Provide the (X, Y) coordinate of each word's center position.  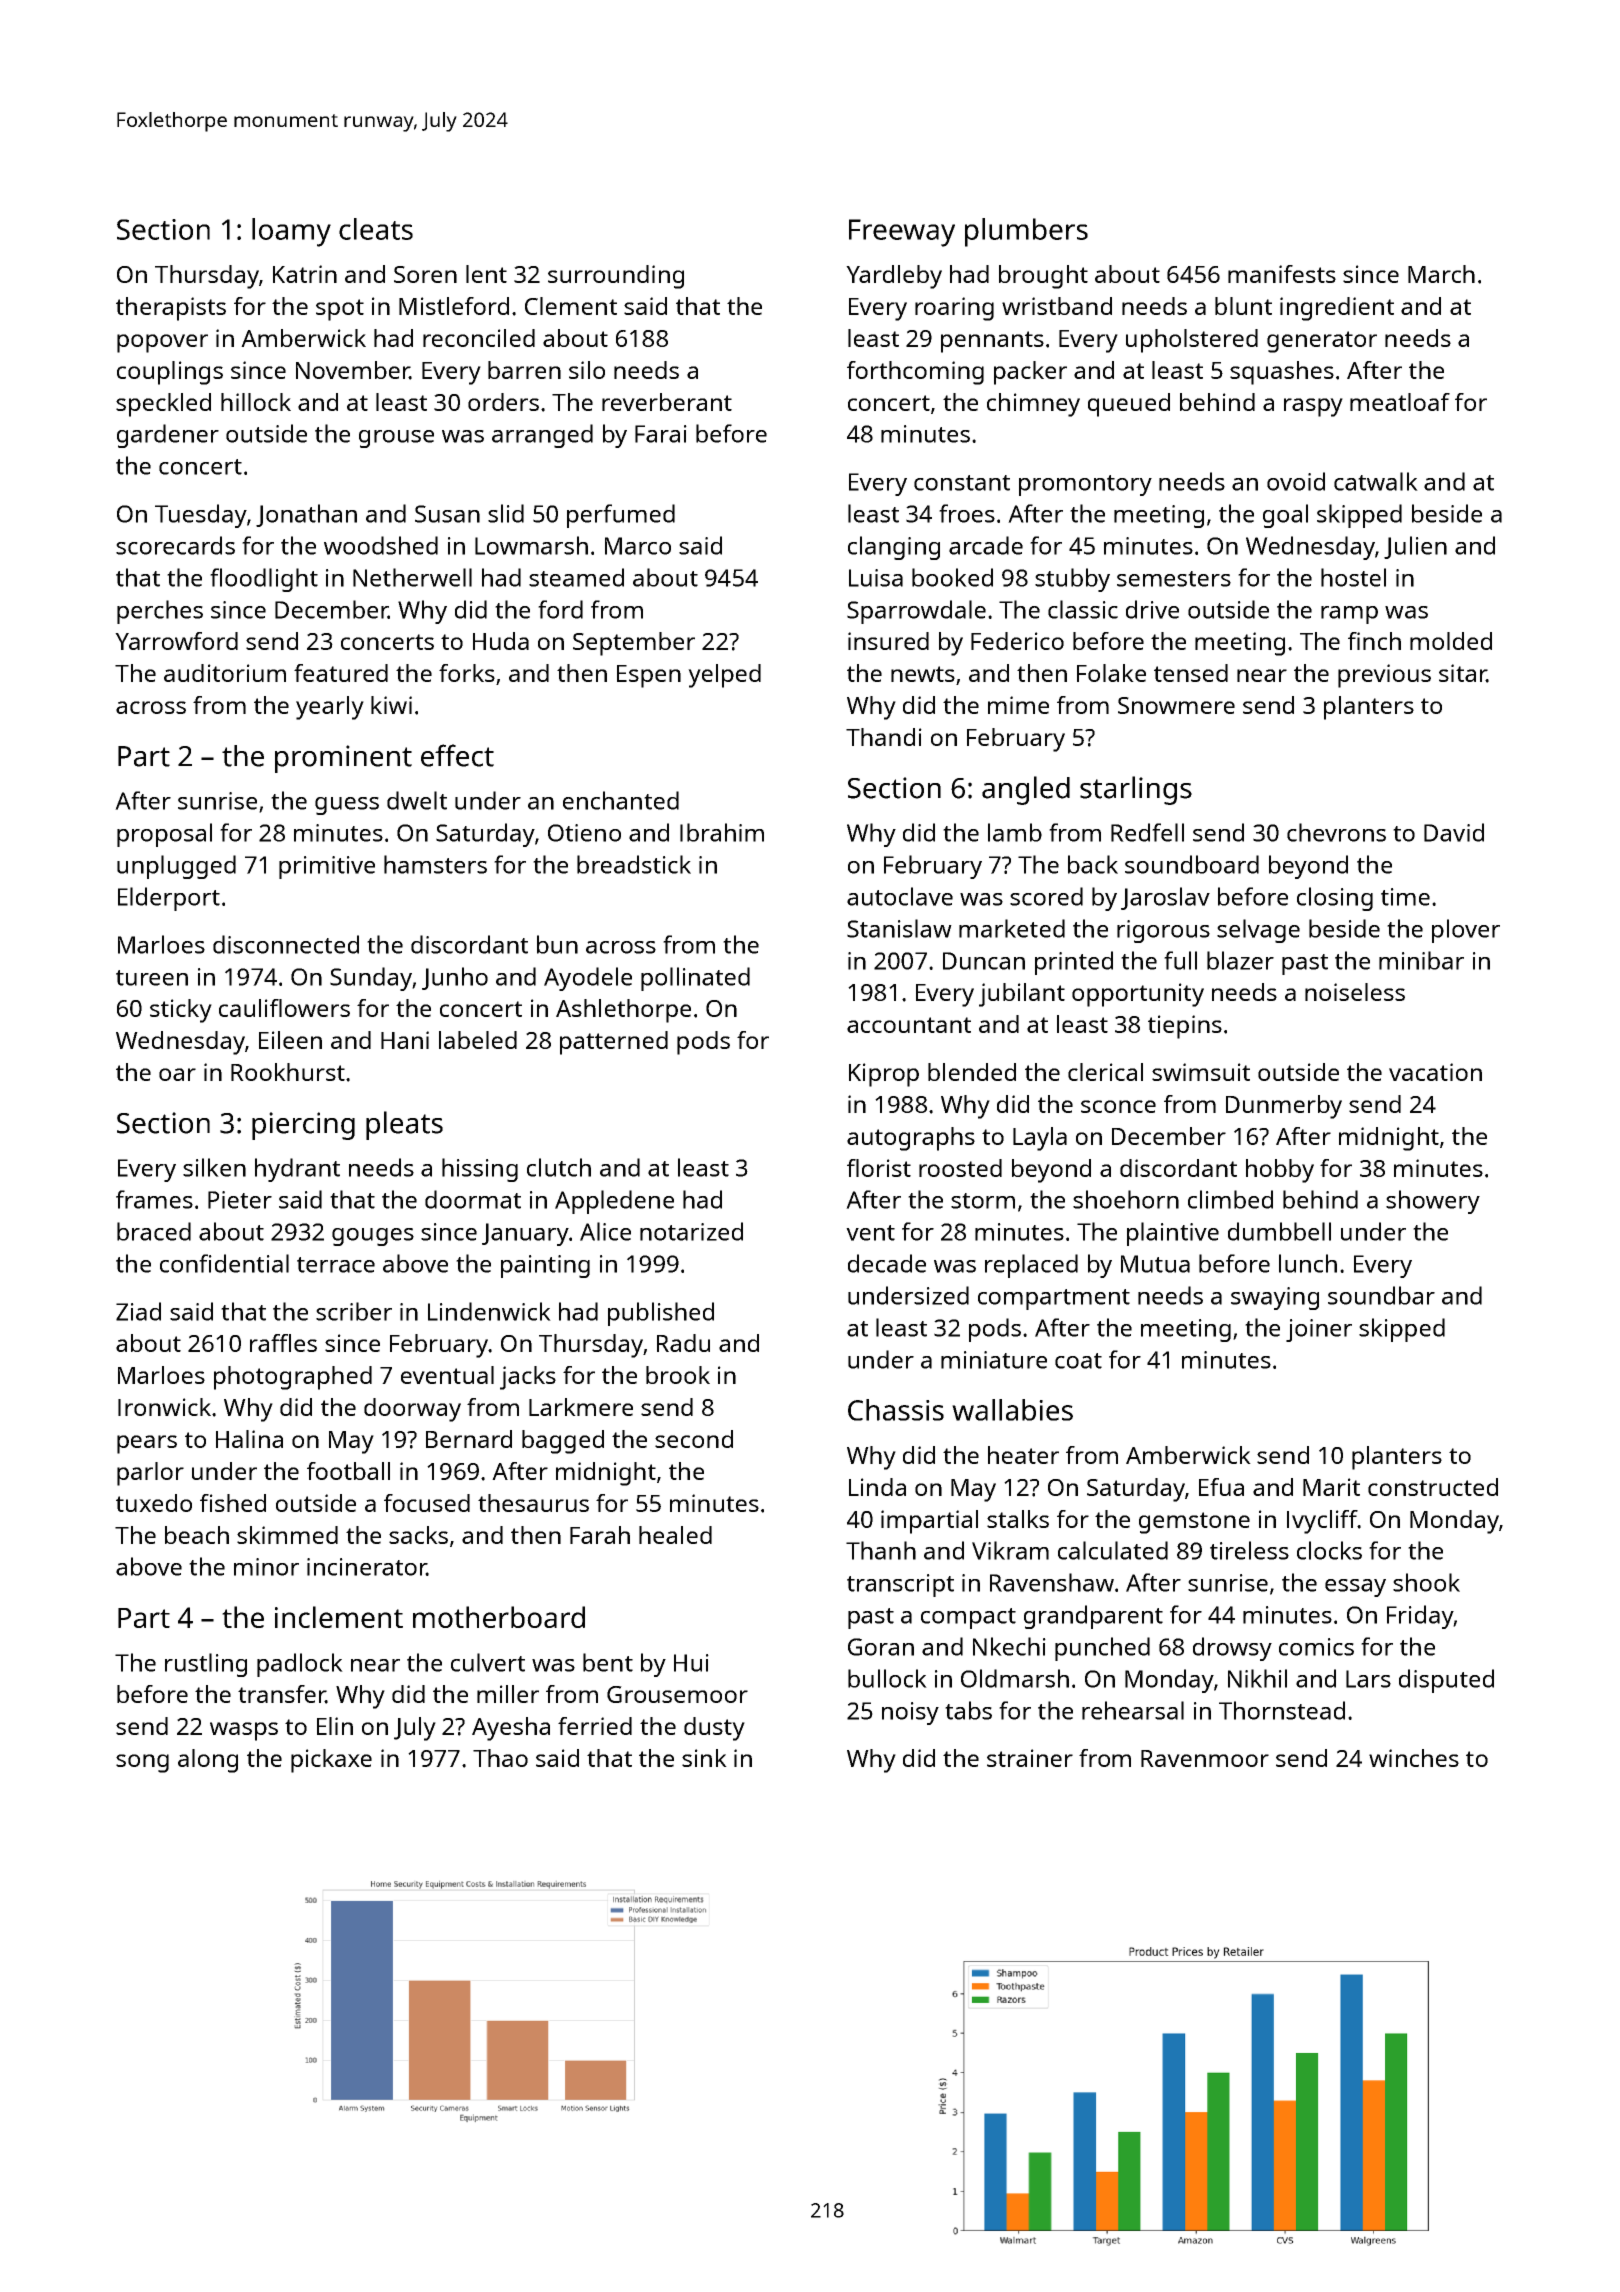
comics (1316, 1647)
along (208, 1761)
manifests (1282, 274)
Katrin (305, 274)
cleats (376, 229)
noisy (910, 1713)
